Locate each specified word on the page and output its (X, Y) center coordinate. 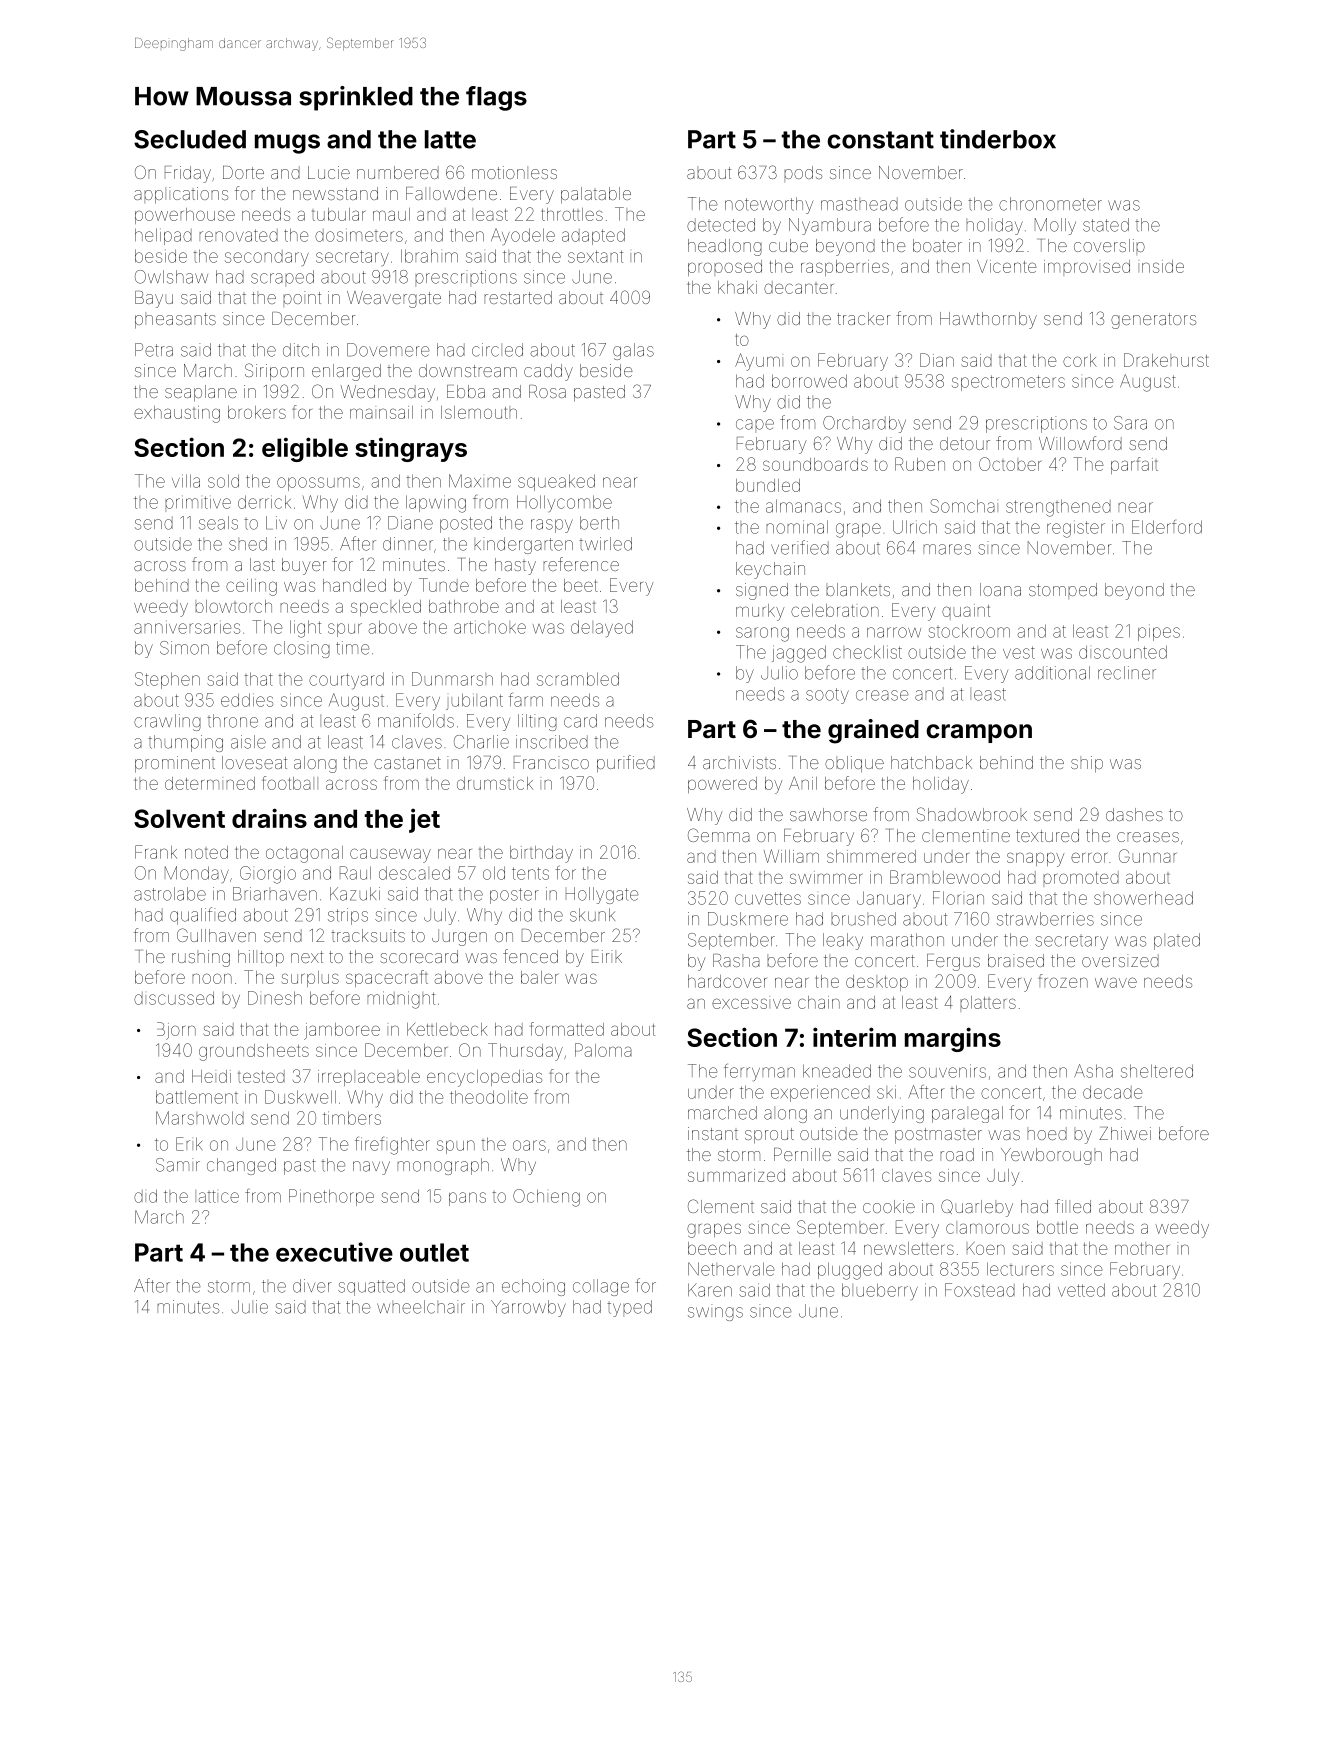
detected (721, 225)
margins (953, 1039)
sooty (827, 696)
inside (1161, 266)
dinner (408, 544)
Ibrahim (429, 256)
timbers (352, 1118)
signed (762, 591)
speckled (386, 608)
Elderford (1167, 527)
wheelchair (421, 1307)
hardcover (727, 981)
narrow (894, 632)
